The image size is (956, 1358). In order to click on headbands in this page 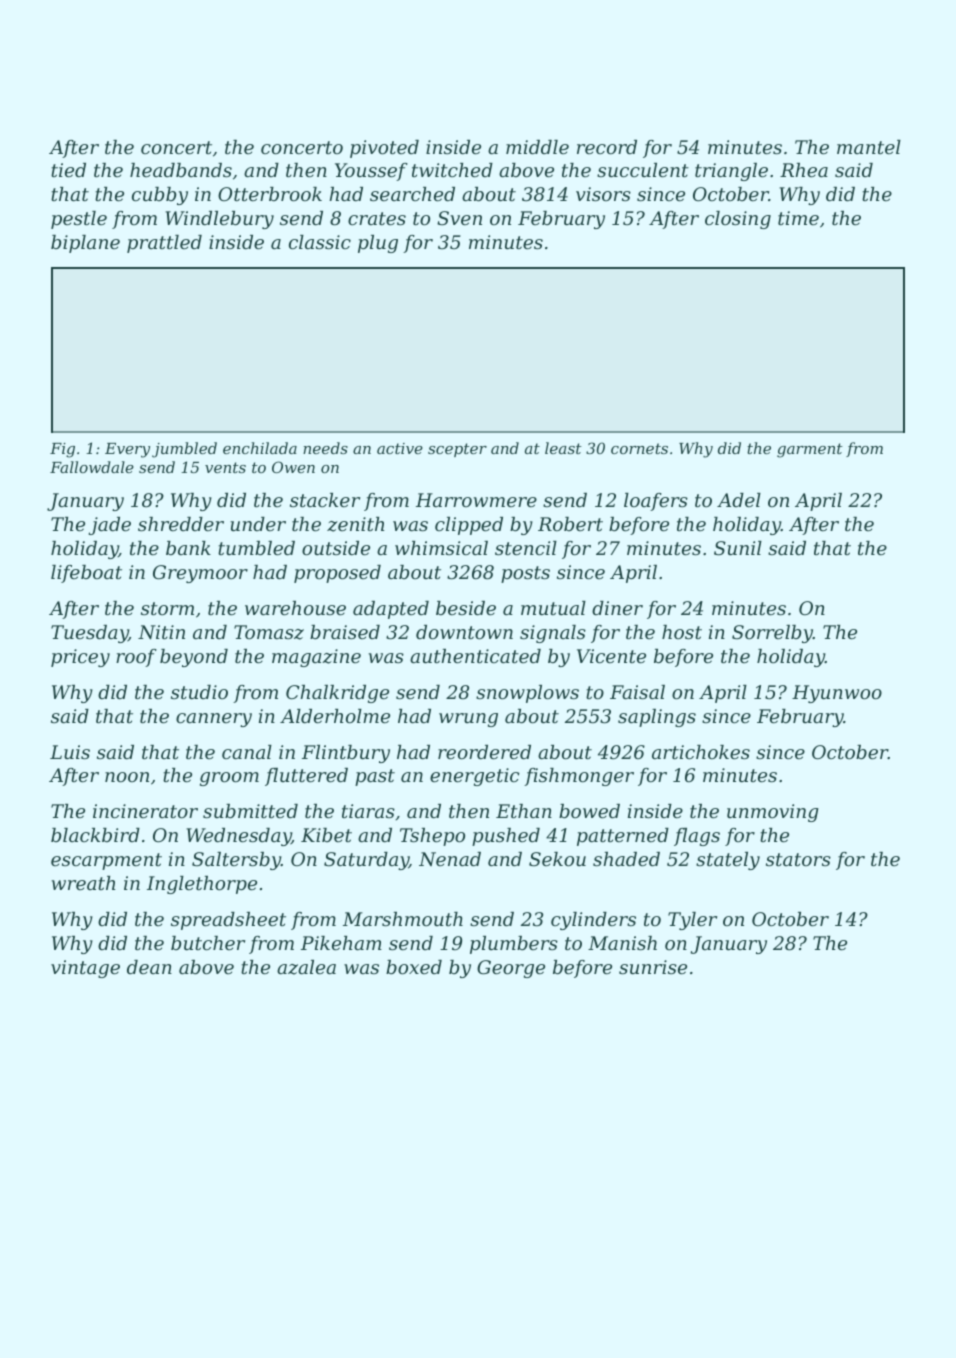, I will do `click(181, 170)`.
